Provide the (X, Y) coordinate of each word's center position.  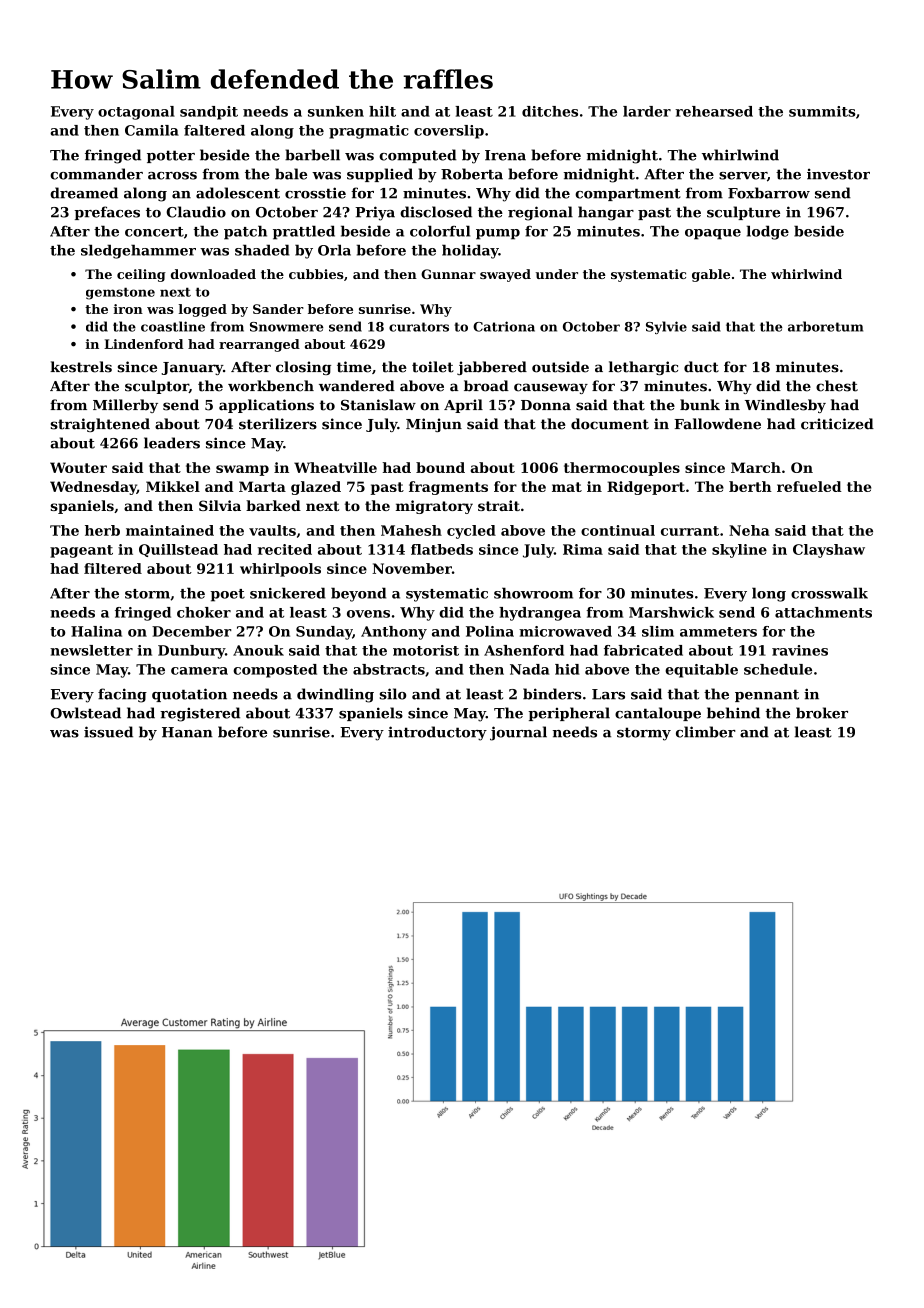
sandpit (209, 113)
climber (706, 732)
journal (518, 733)
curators (419, 327)
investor (838, 174)
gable (711, 275)
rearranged (259, 345)
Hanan (187, 732)
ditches (550, 111)
